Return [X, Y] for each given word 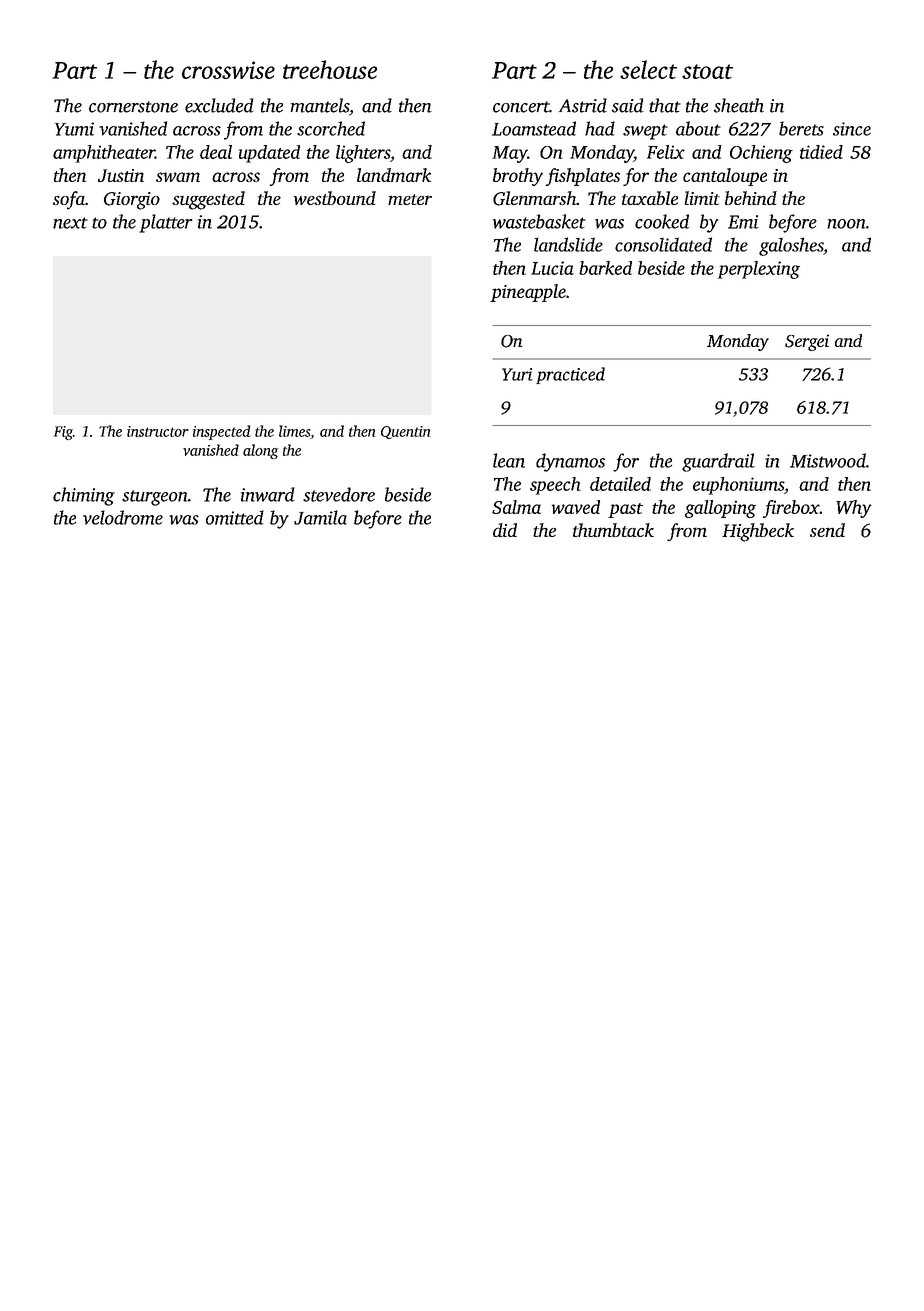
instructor [158, 431]
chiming [84, 496]
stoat [707, 71]
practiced [570, 375]
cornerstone [133, 107]
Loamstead [534, 128]
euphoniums [738, 486]
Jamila [320, 517]
